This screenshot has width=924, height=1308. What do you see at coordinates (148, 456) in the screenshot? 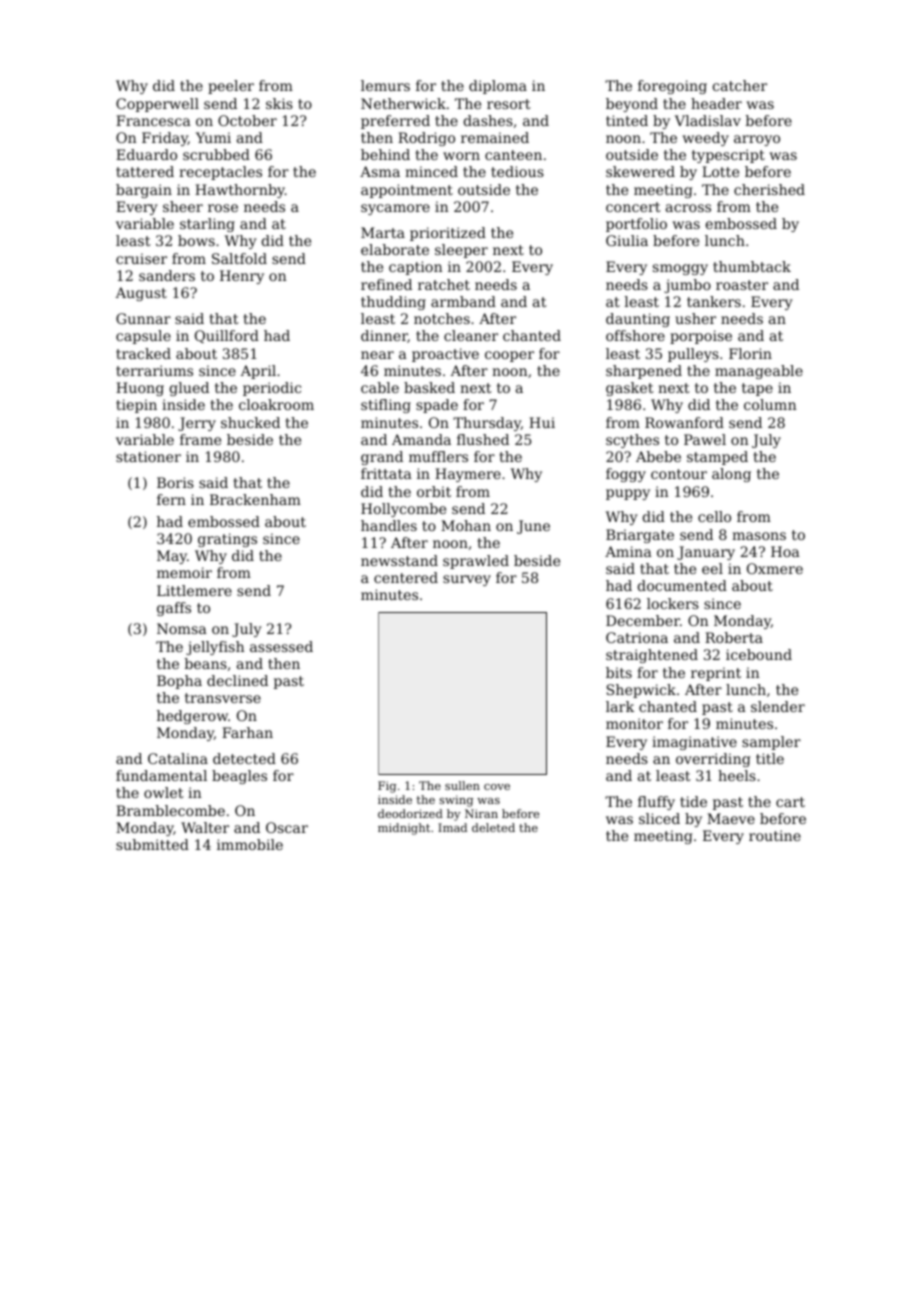
I see `stationer` at bounding box center [148, 456].
